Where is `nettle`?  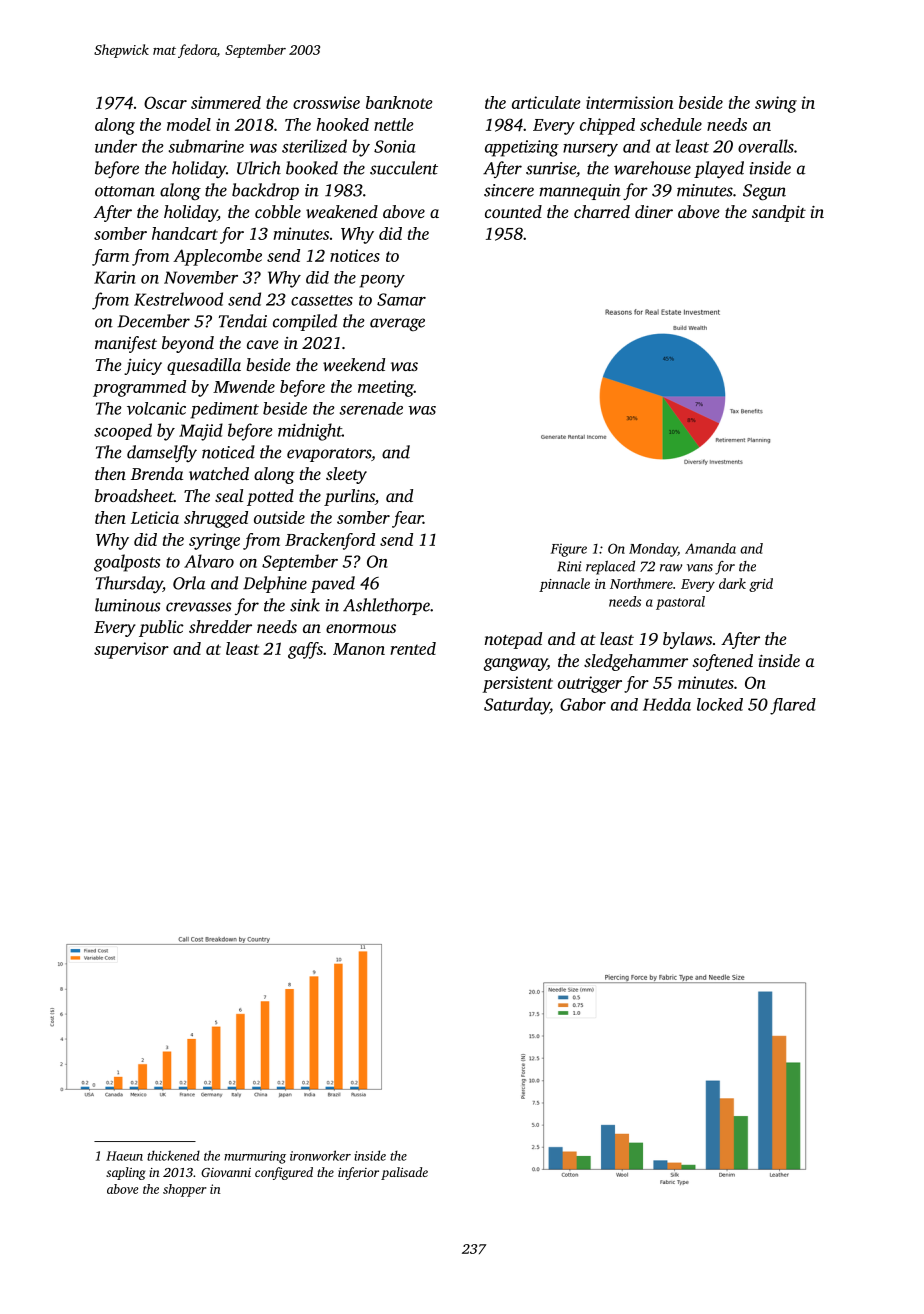 nettle is located at coordinates (393, 124).
